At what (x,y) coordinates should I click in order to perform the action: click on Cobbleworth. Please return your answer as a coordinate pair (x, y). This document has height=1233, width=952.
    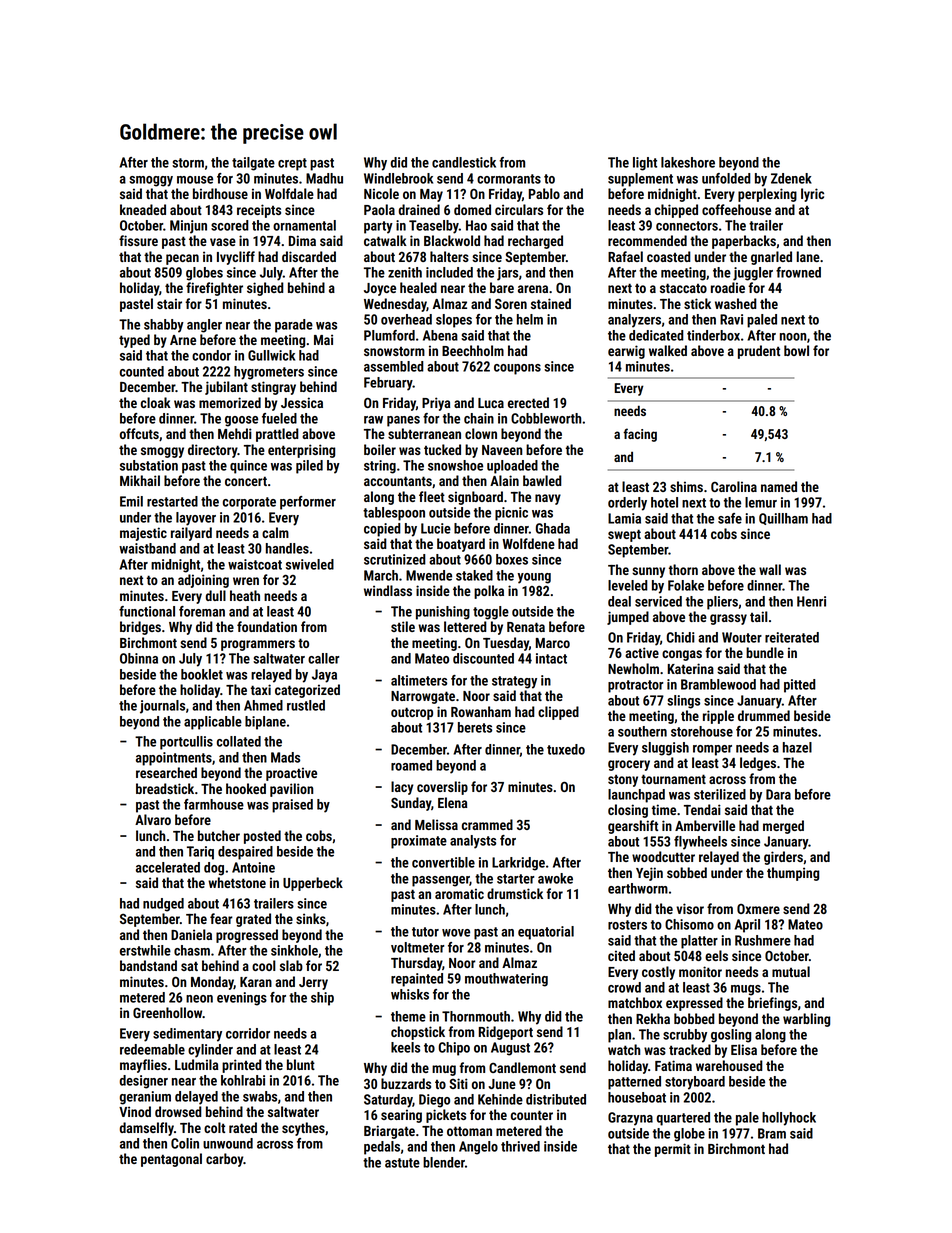
    Looking at the image, I should click on (546, 418).
